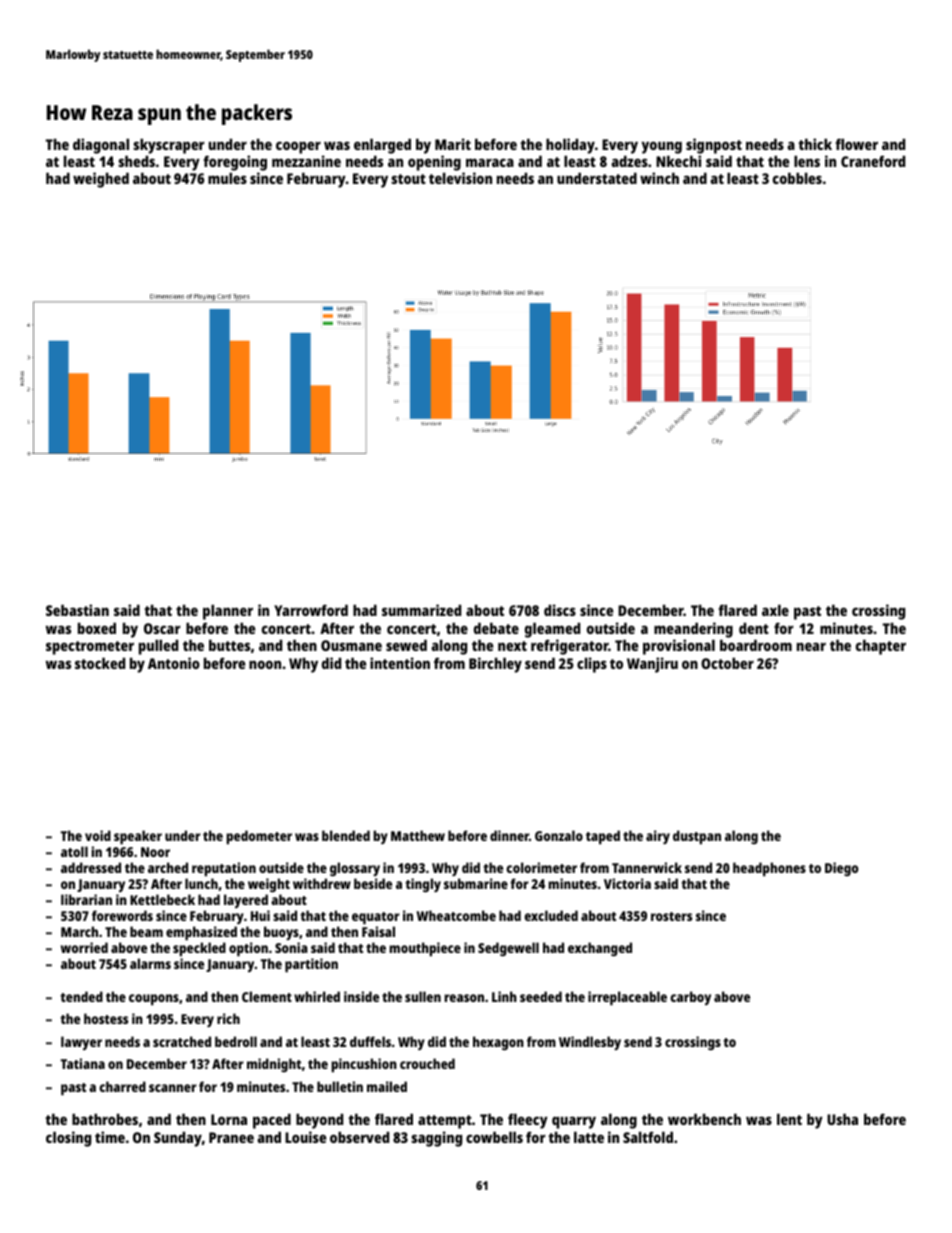 This image has width=952, height=1233. I want to click on cooper, so click(298, 147).
